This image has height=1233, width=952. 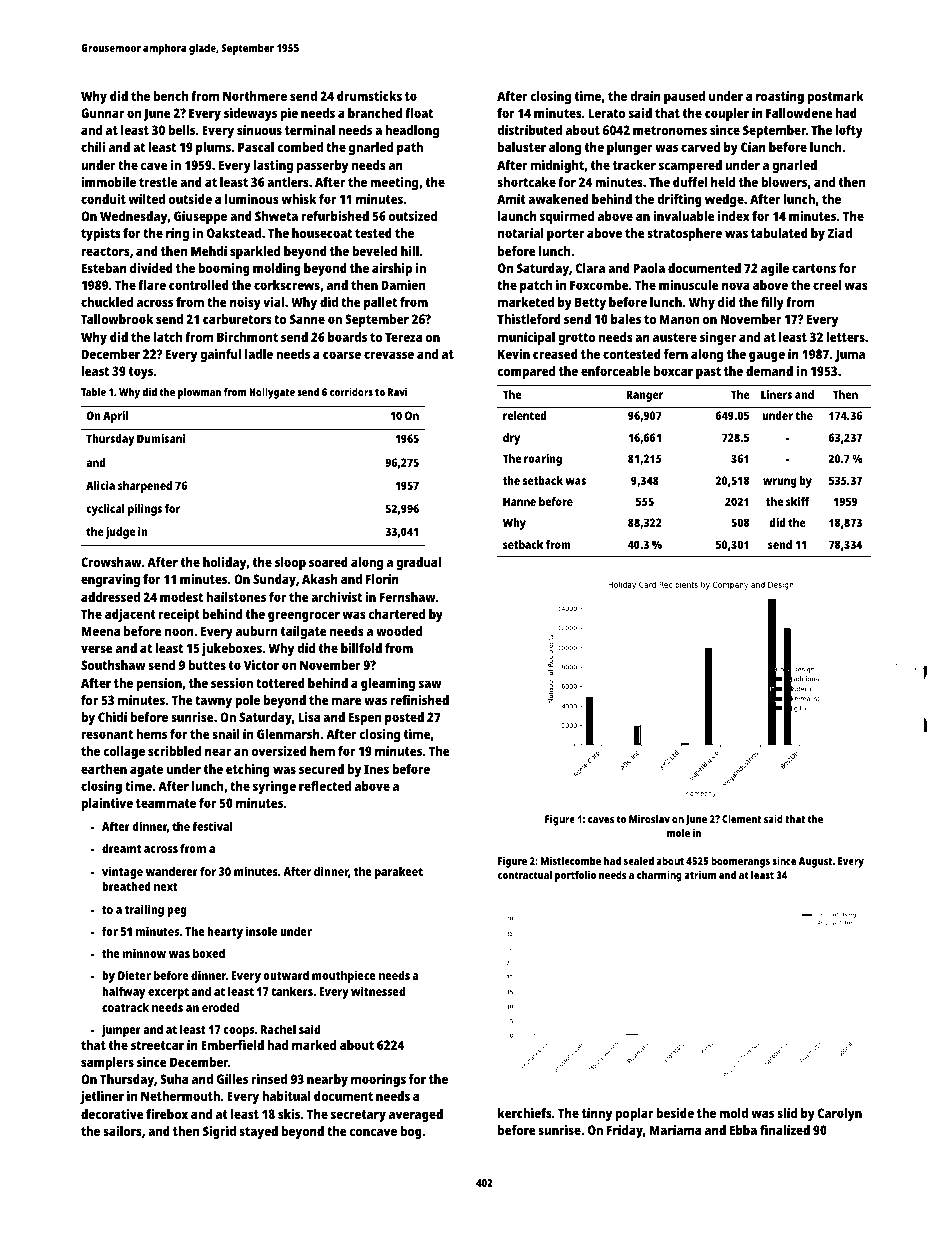 What do you see at coordinates (411, 1132) in the image?
I see `bog` at bounding box center [411, 1132].
